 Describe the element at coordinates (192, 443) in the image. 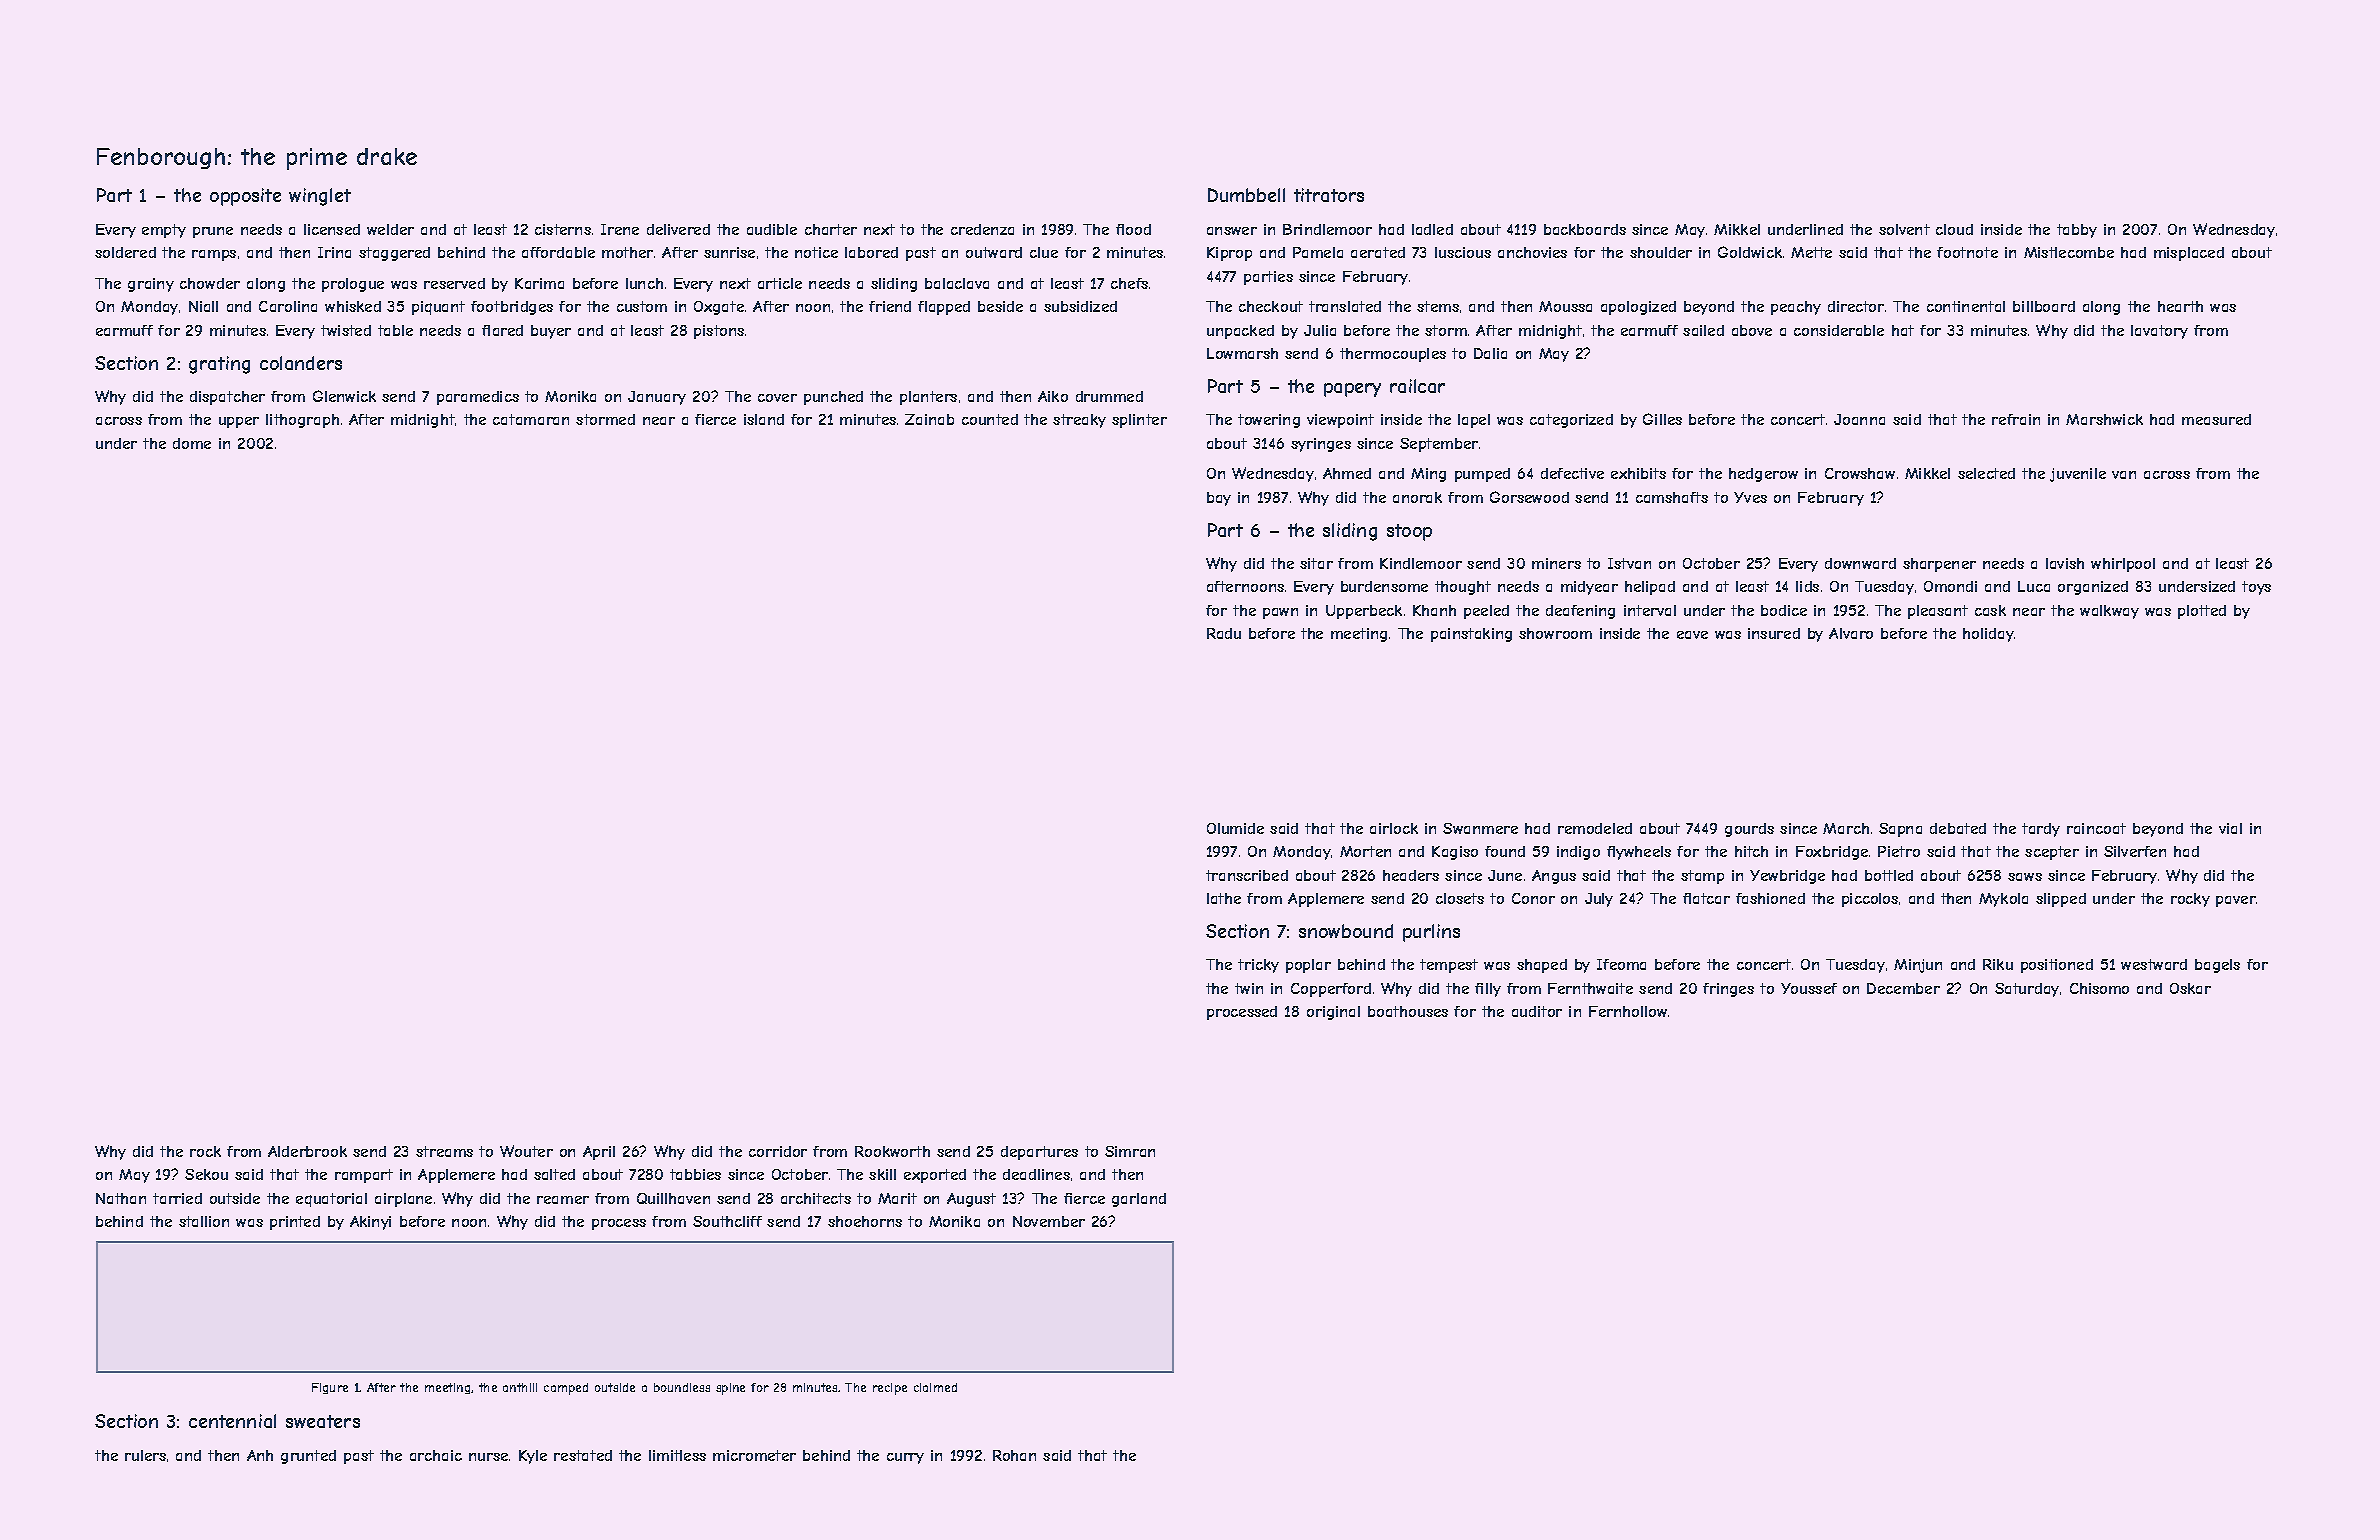

I see `dome` at that location.
